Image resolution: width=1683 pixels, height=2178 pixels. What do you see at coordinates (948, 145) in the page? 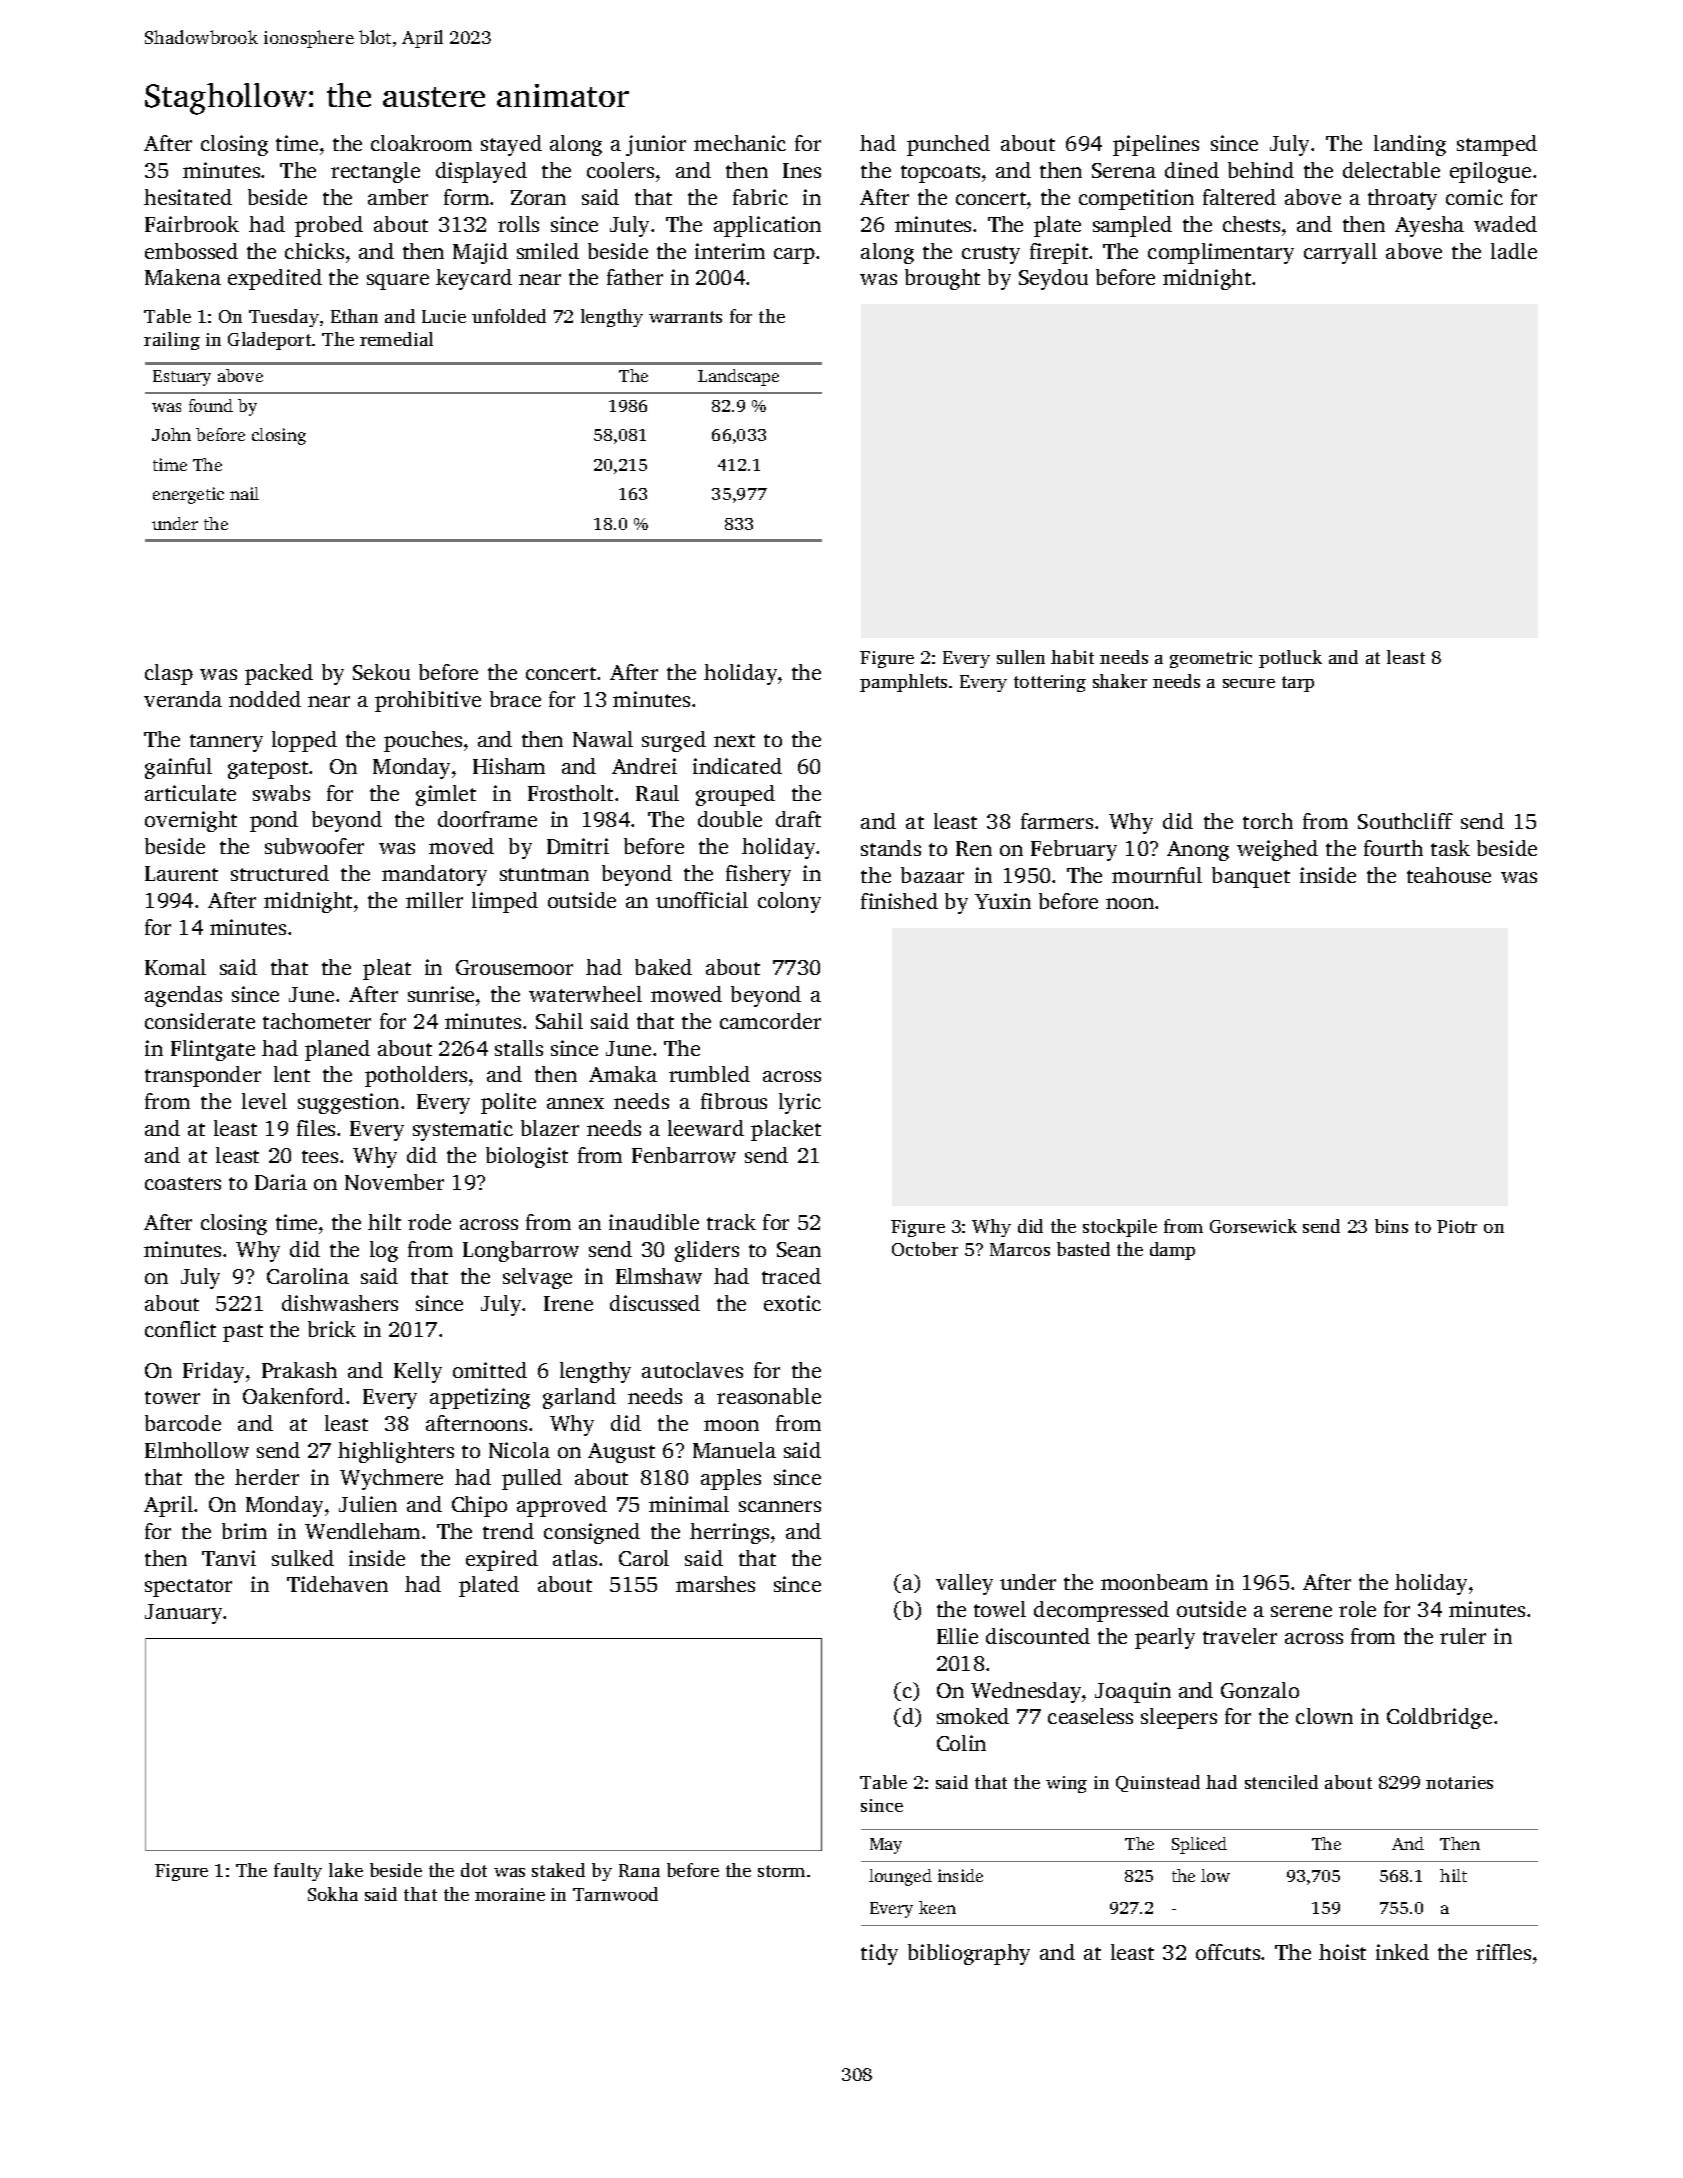
I see `punched` at bounding box center [948, 145].
